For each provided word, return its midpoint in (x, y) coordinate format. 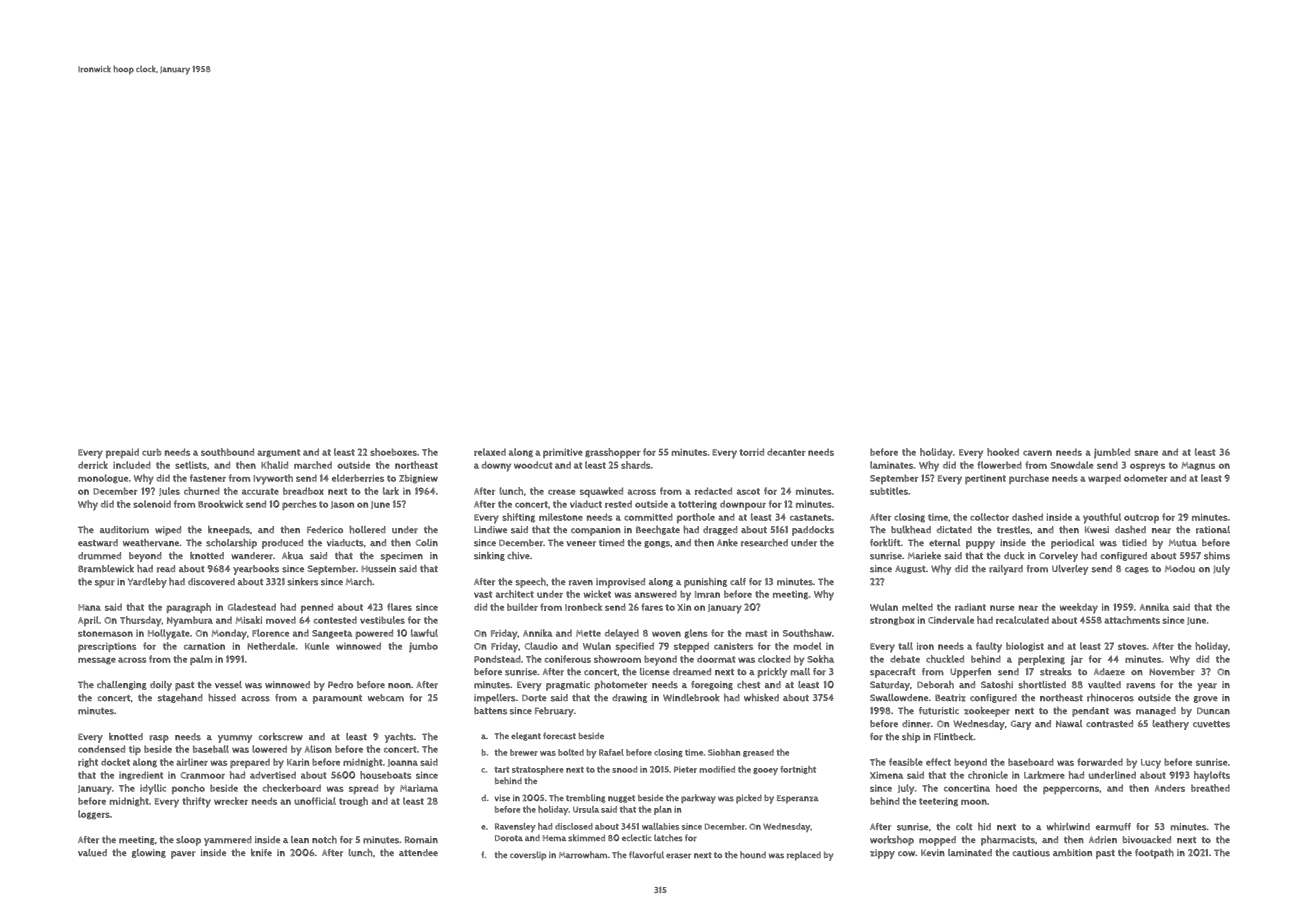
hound (753, 855)
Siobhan (724, 752)
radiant (970, 607)
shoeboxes (393, 452)
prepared (250, 763)
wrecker (231, 801)
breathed (1210, 788)
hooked (1003, 452)
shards (636, 465)
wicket (597, 594)
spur (105, 584)
